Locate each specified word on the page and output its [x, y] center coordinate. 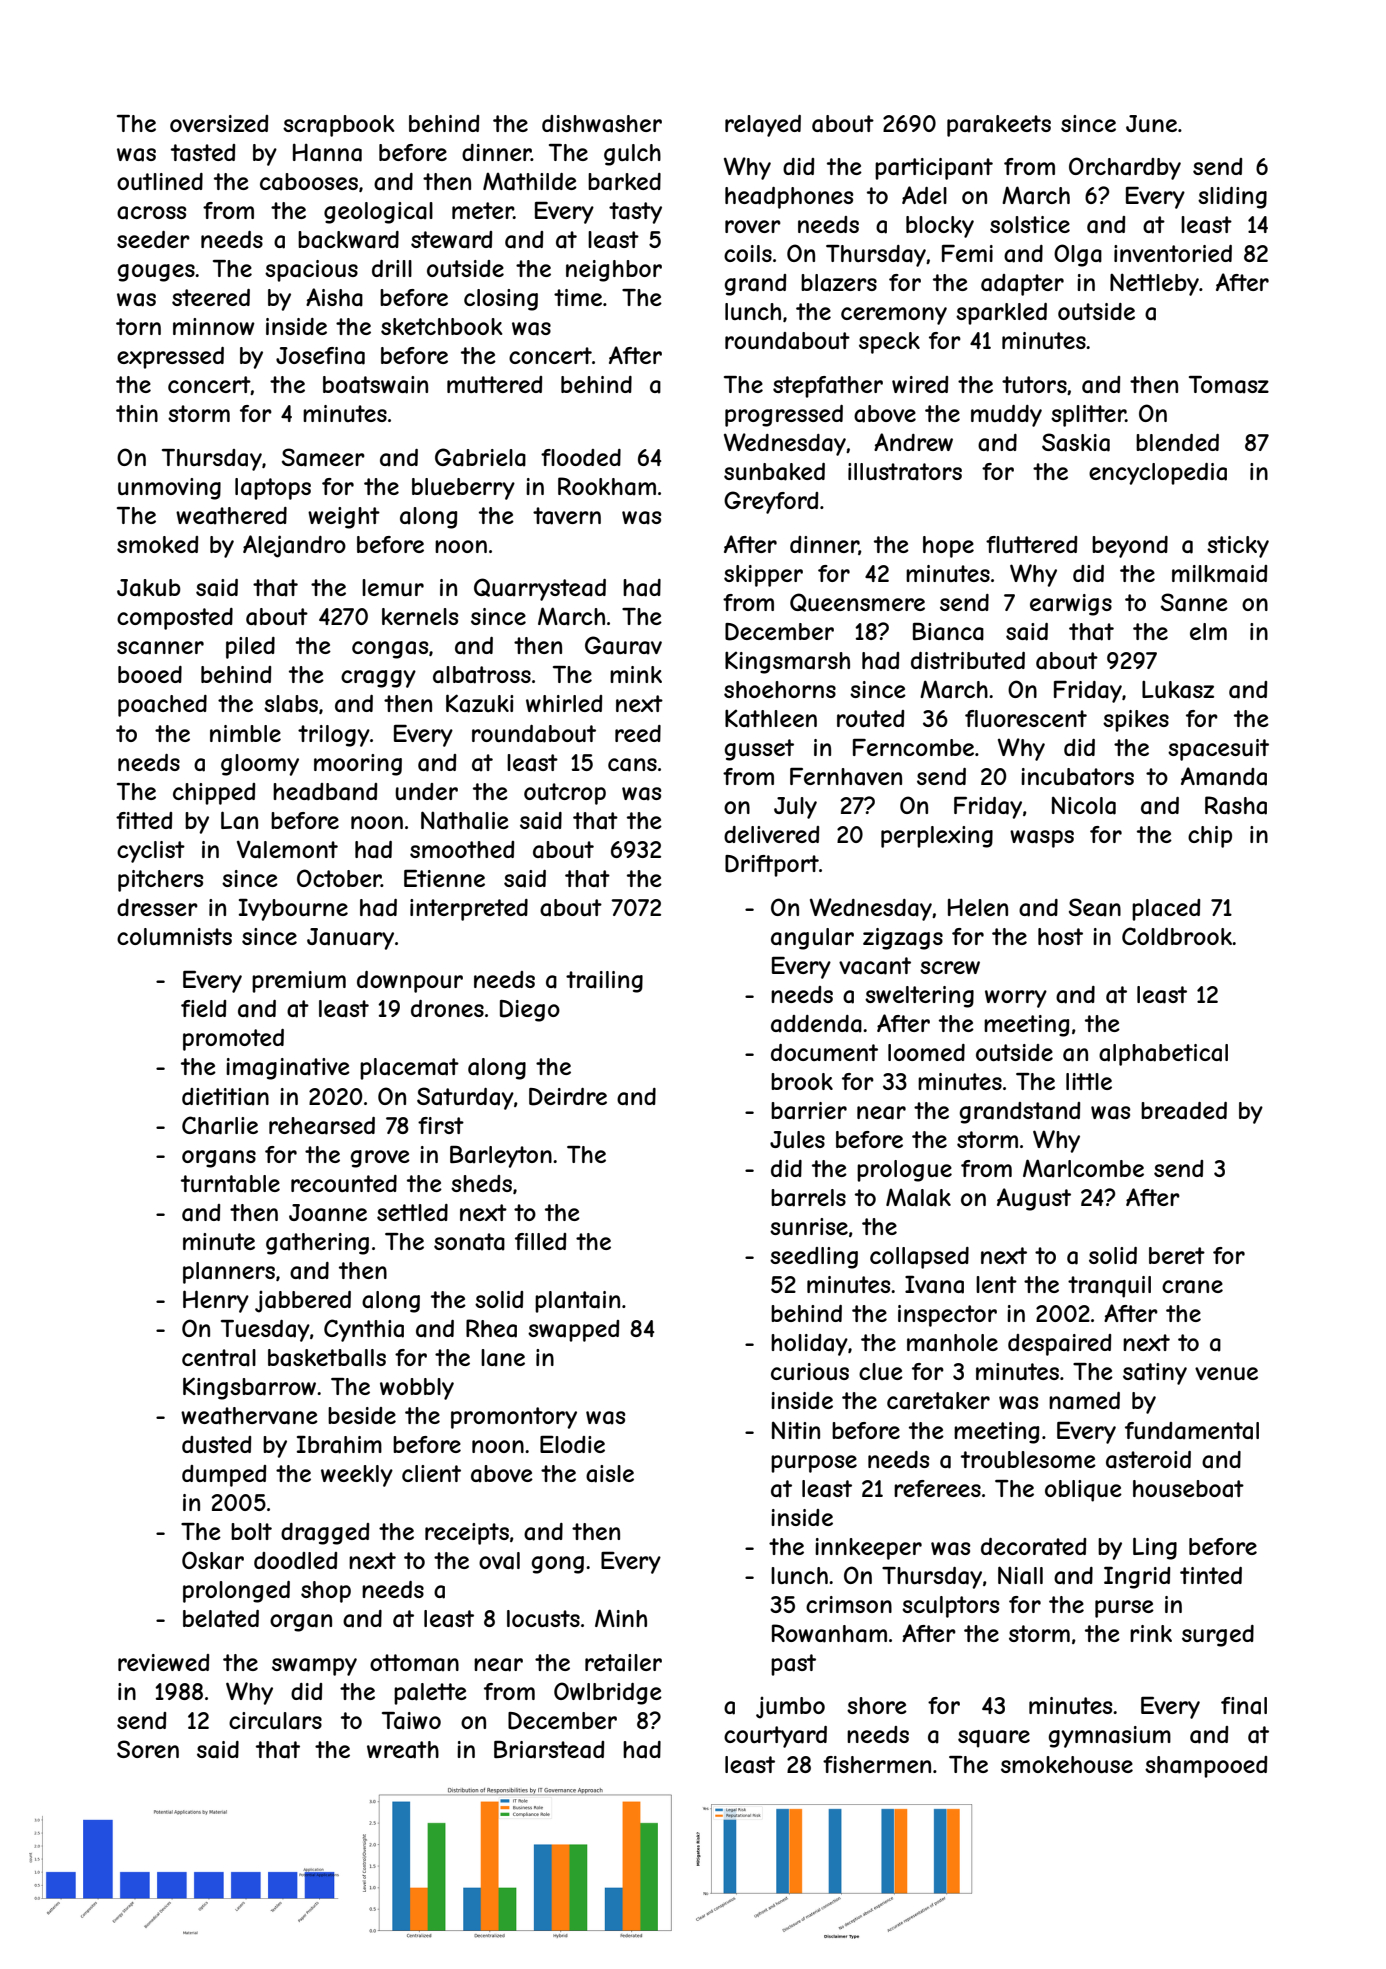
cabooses [309, 182]
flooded [581, 457]
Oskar [213, 1560]
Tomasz [1229, 385]
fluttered [1031, 544]
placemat [409, 1069]
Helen [978, 907]
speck [889, 343]
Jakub [149, 588]
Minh [621, 1618]
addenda [816, 1024]
